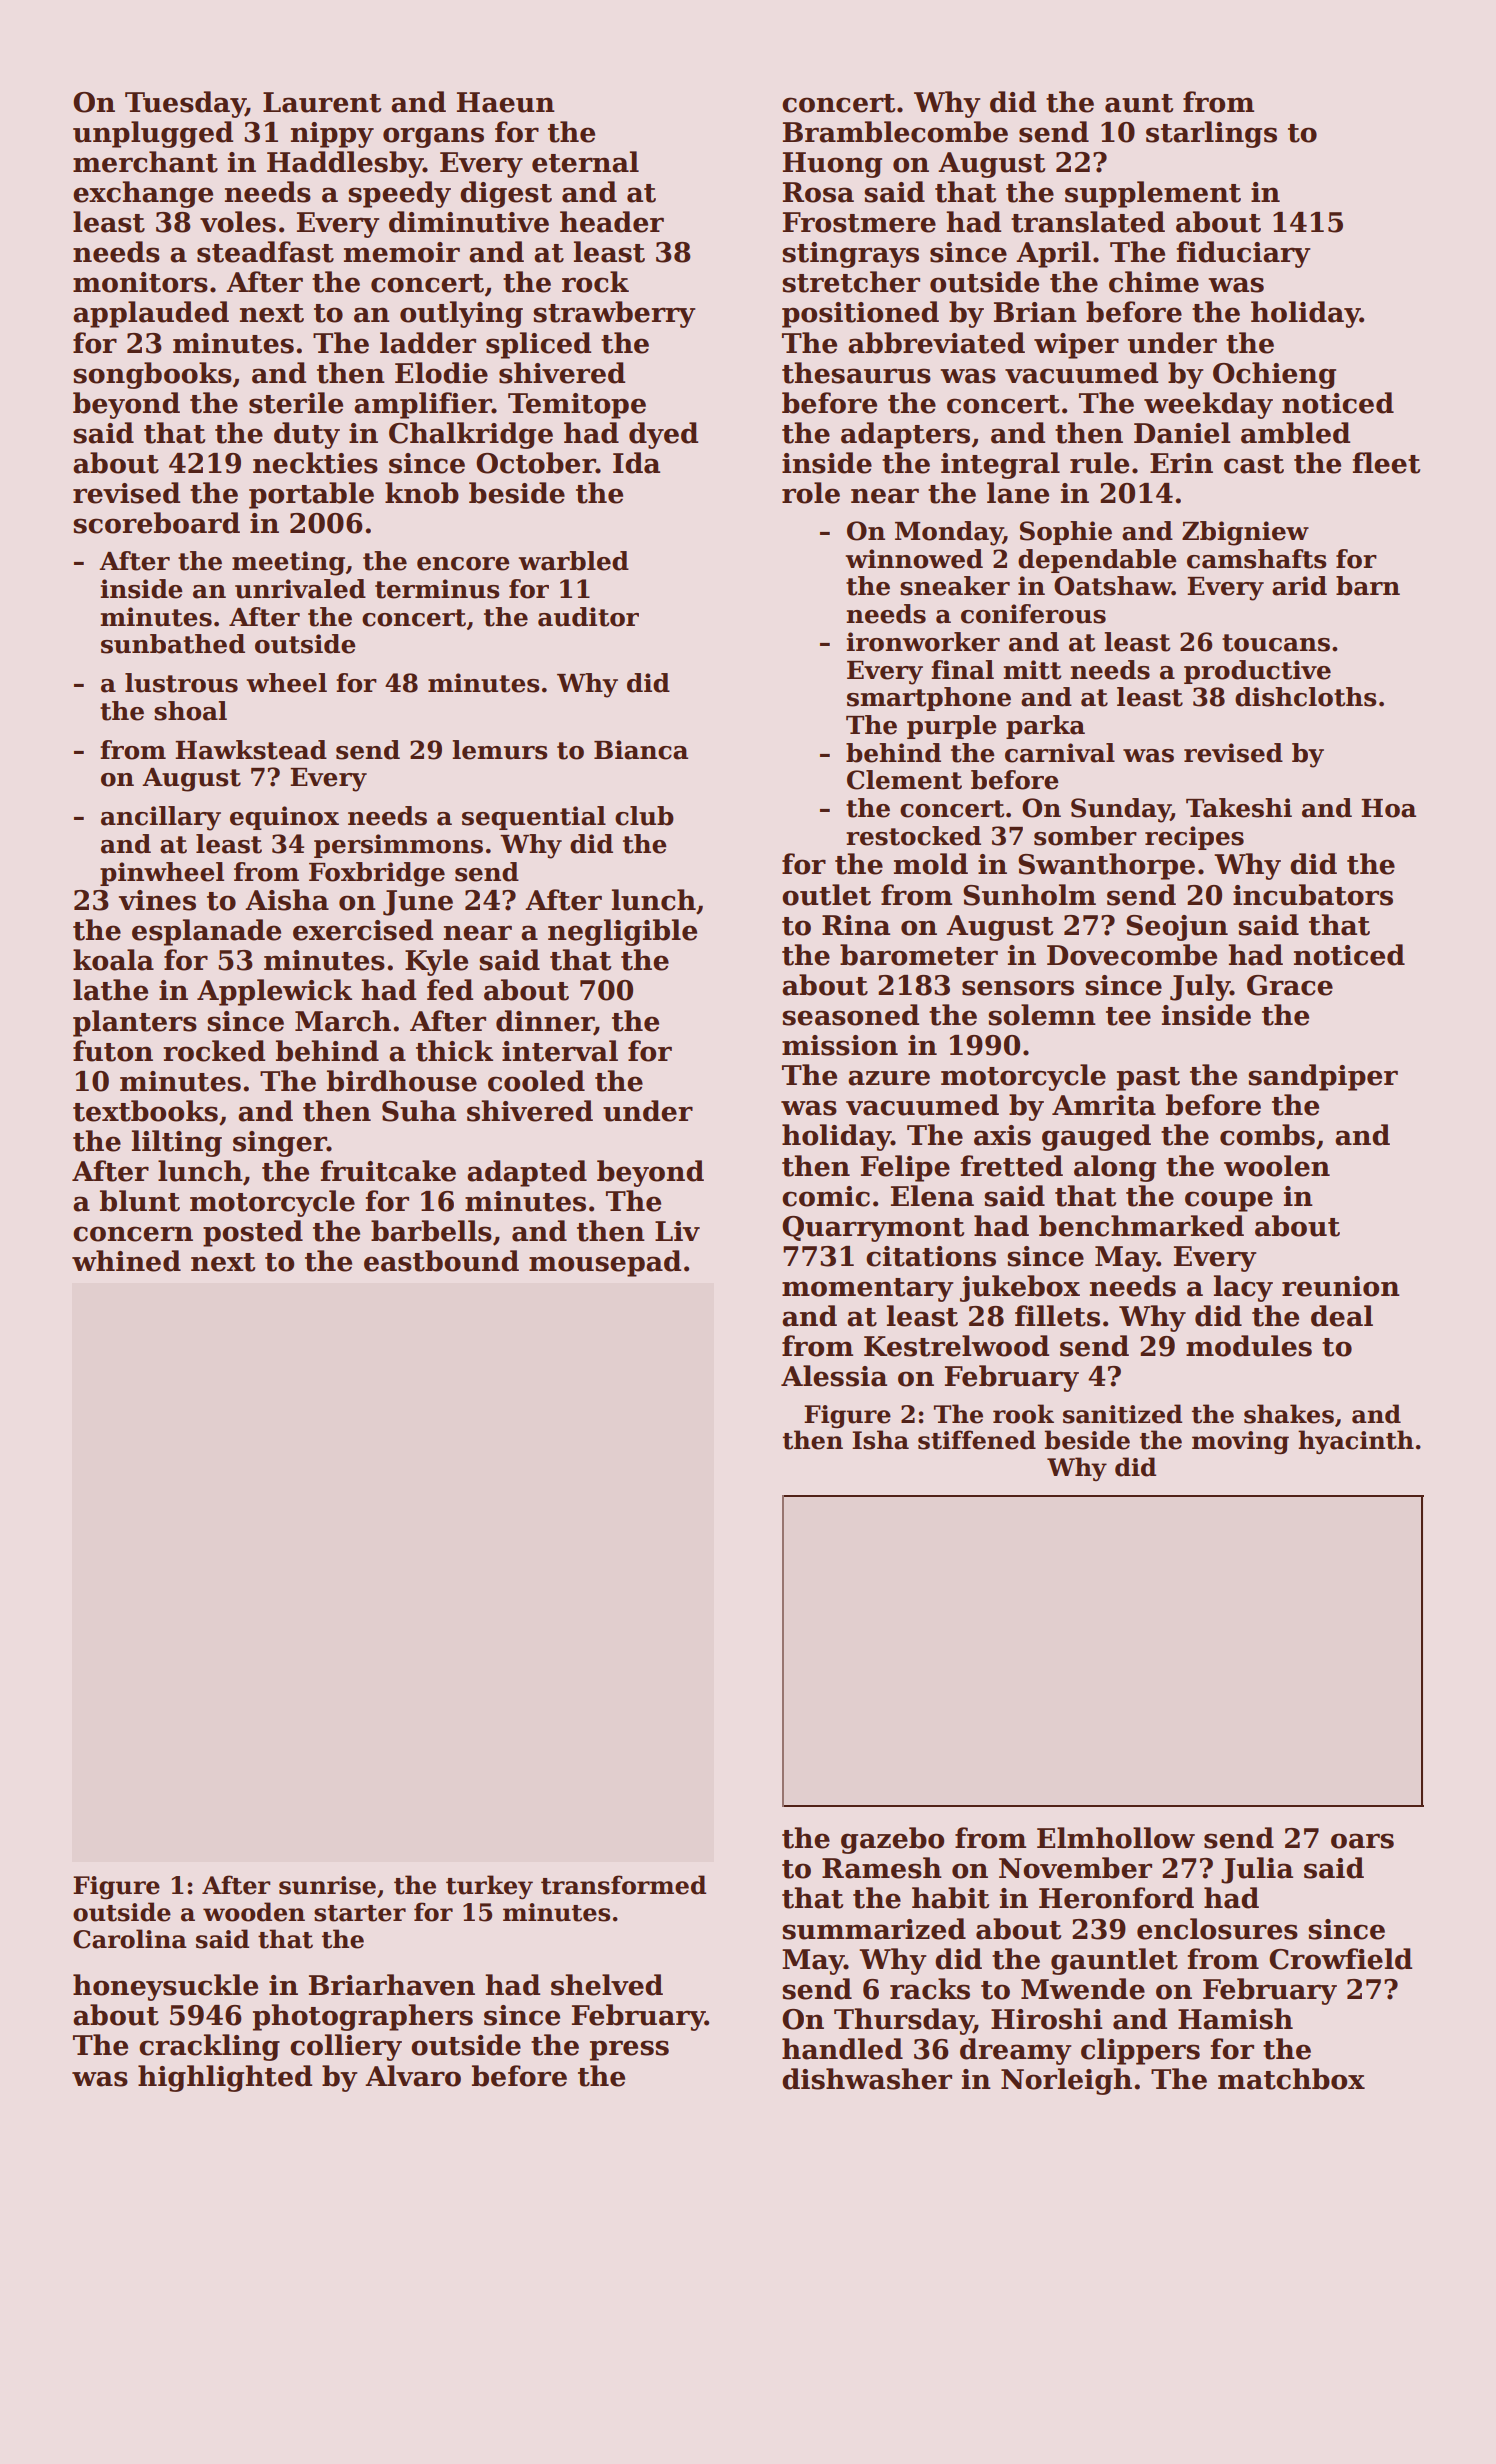  What do you see at coordinates (441, 1261) in the document?
I see `eastbound` at bounding box center [441, 1261].
